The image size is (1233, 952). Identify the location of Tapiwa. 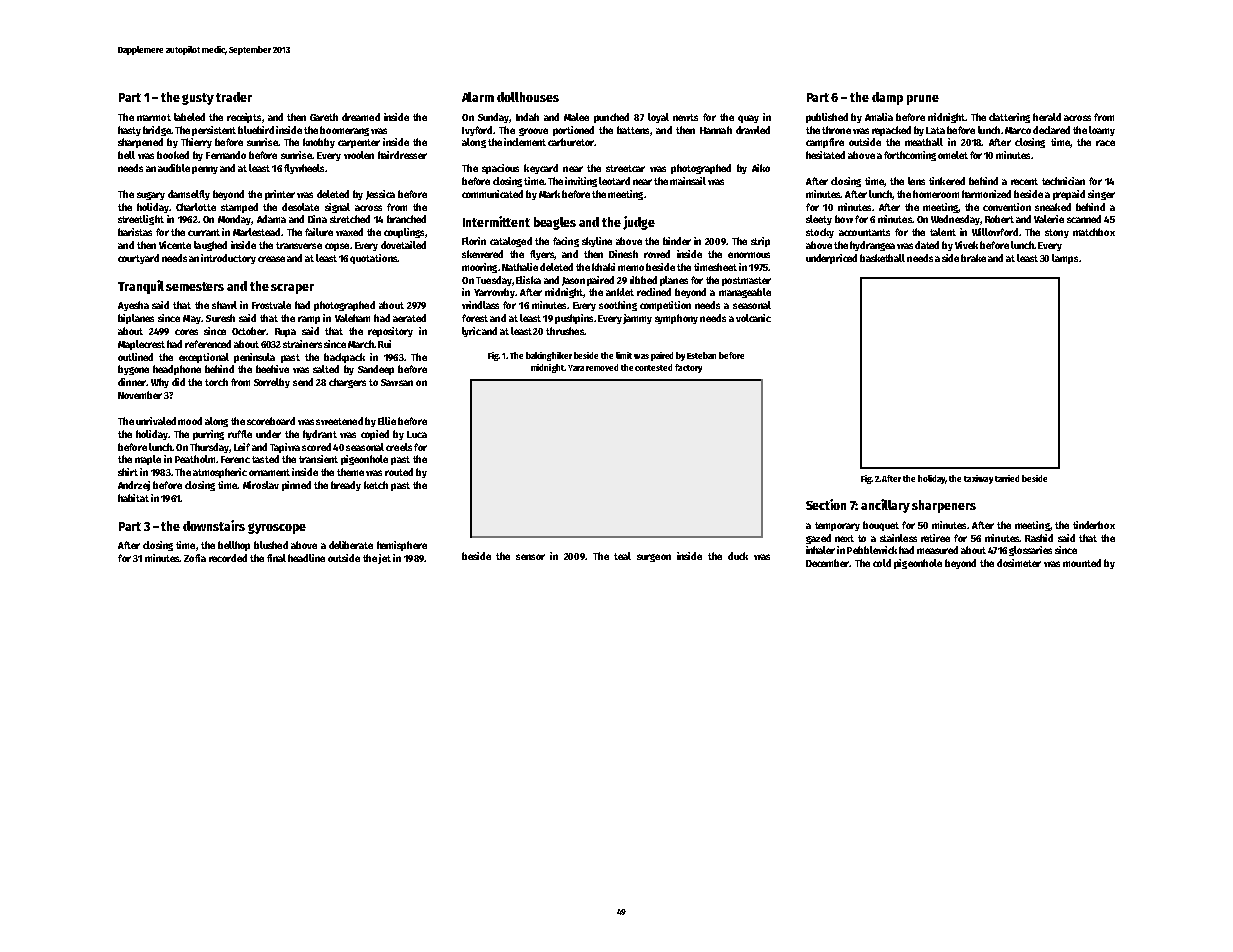
(285, 448).
